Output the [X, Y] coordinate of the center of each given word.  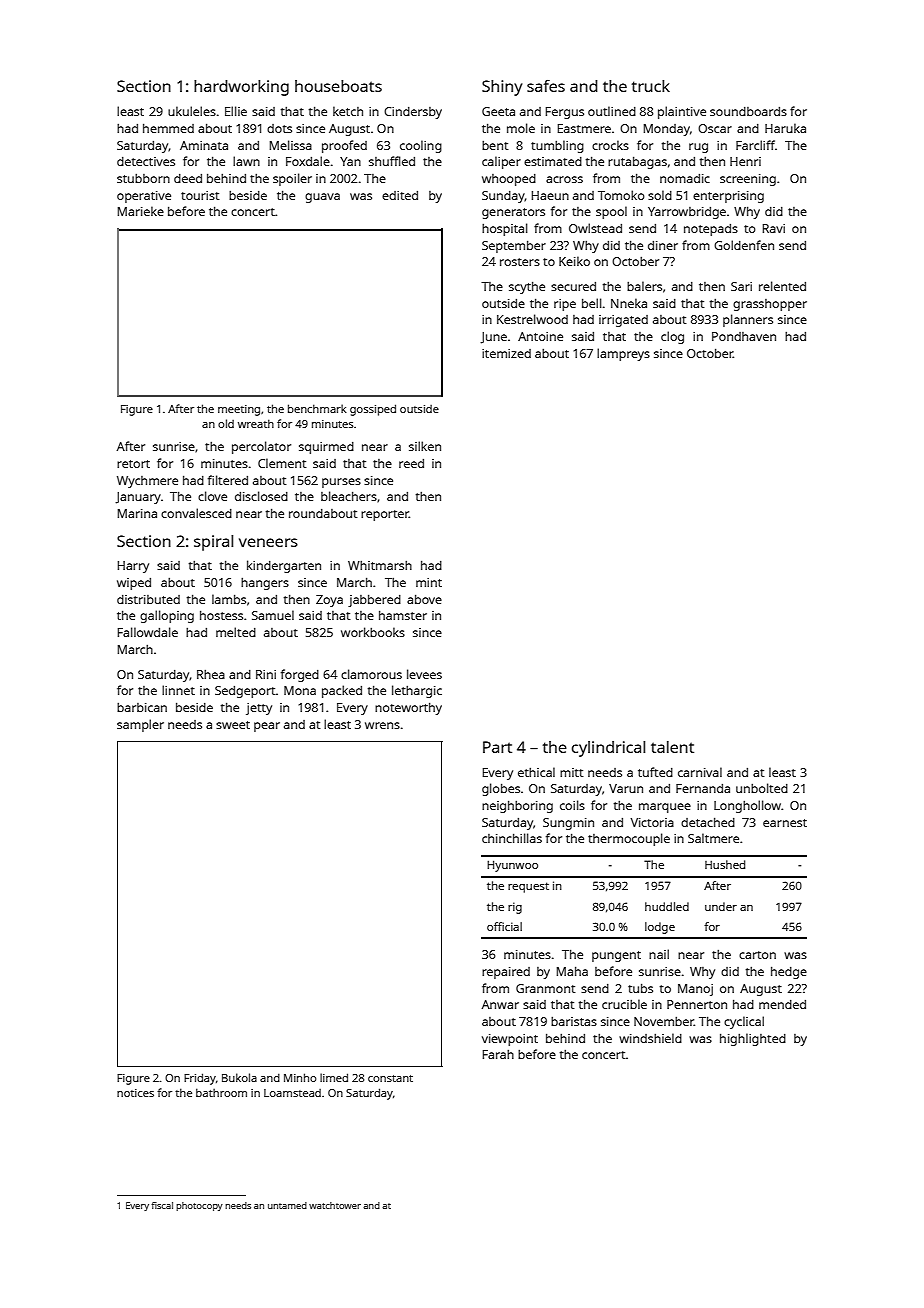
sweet [233, 725]
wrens [382, 725]
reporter [385, 515]
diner [663, 245]
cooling [421, 146]
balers [644, 286]
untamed [287, 1205]
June [493, 338]
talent [672, 747]
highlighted [753, 1039]
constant [390, 1078]
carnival [700, 772]
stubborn [143, 178]
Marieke [141, 211]
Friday [200, 1079]
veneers [268, 542]
